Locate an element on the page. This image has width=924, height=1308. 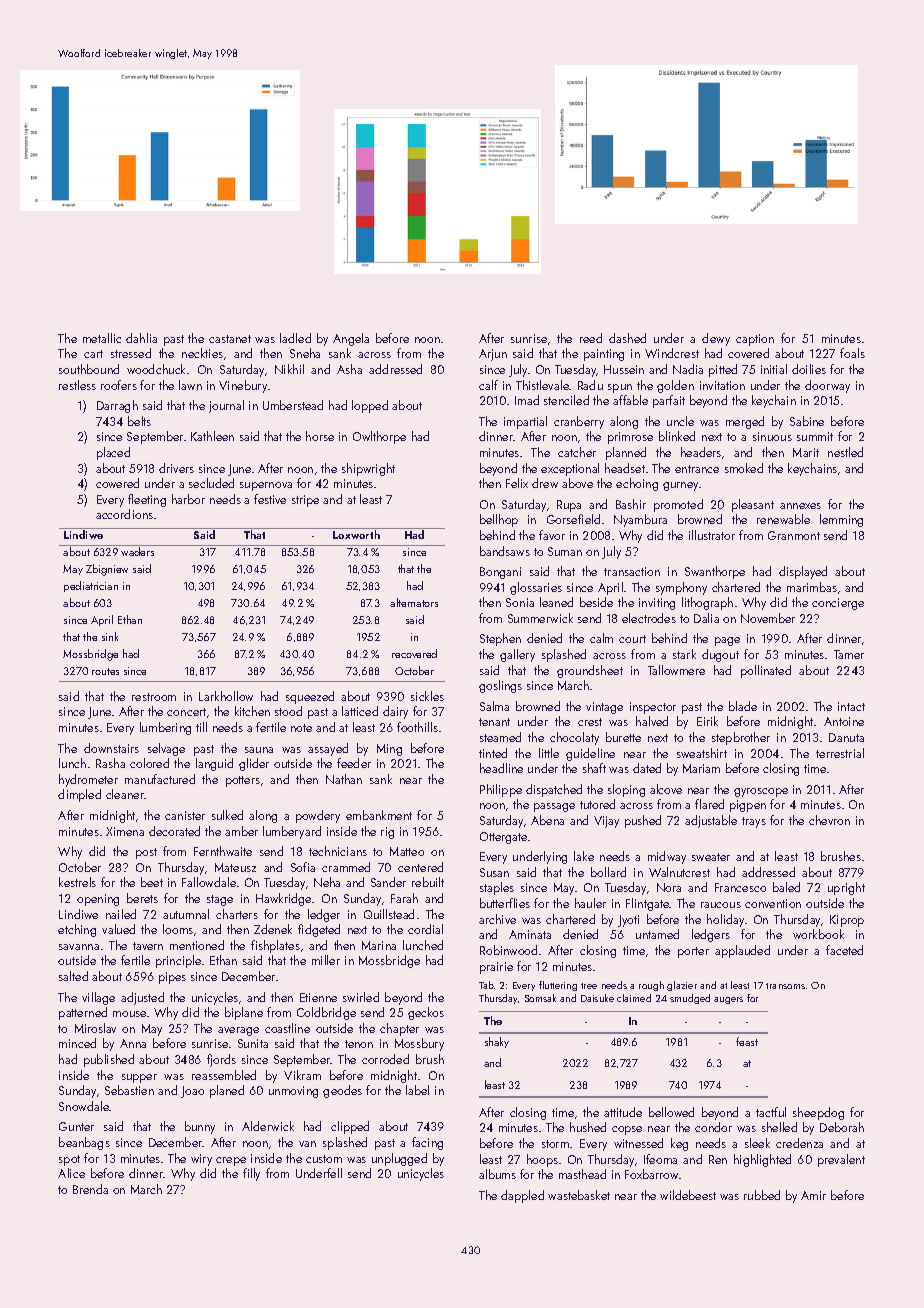
festive is located at coordinates (270, 499).
